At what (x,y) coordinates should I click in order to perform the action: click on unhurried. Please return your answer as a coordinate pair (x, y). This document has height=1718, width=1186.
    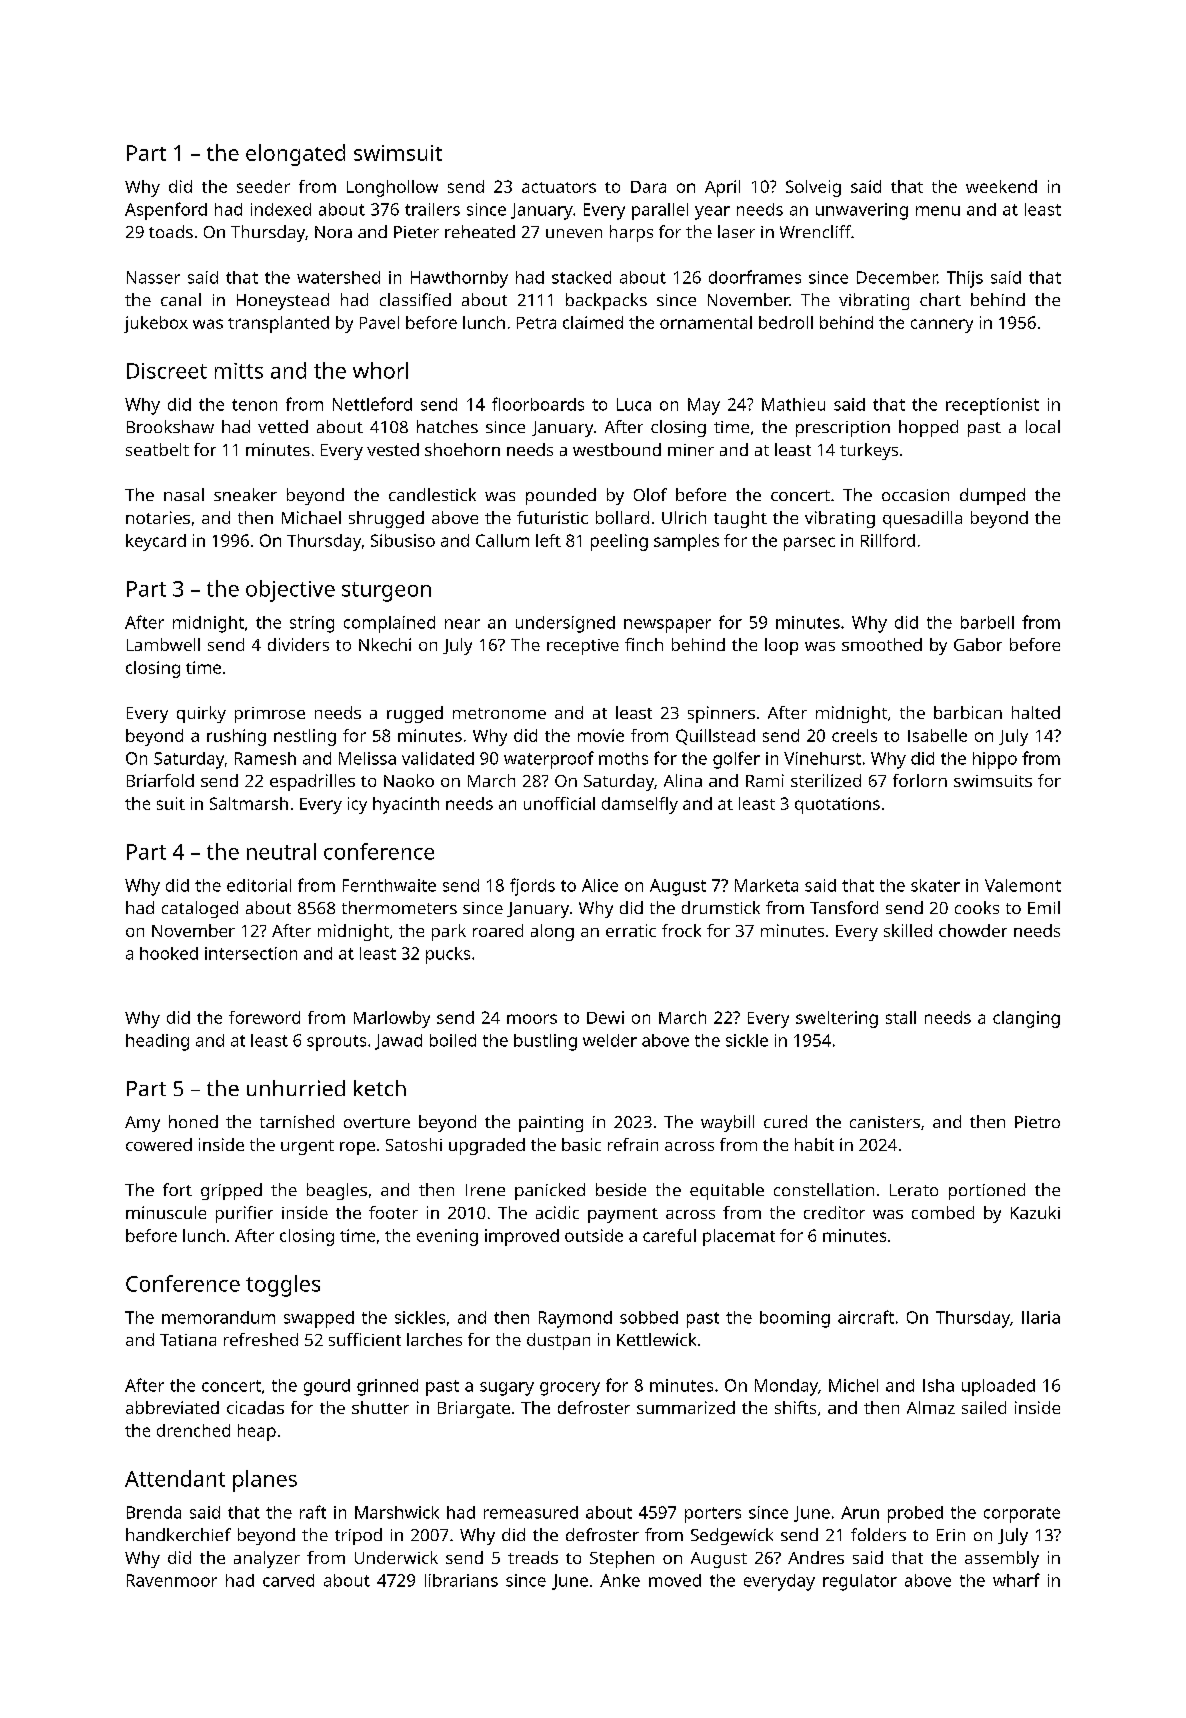
    Looking at the image, I should click on (296, 1088).
